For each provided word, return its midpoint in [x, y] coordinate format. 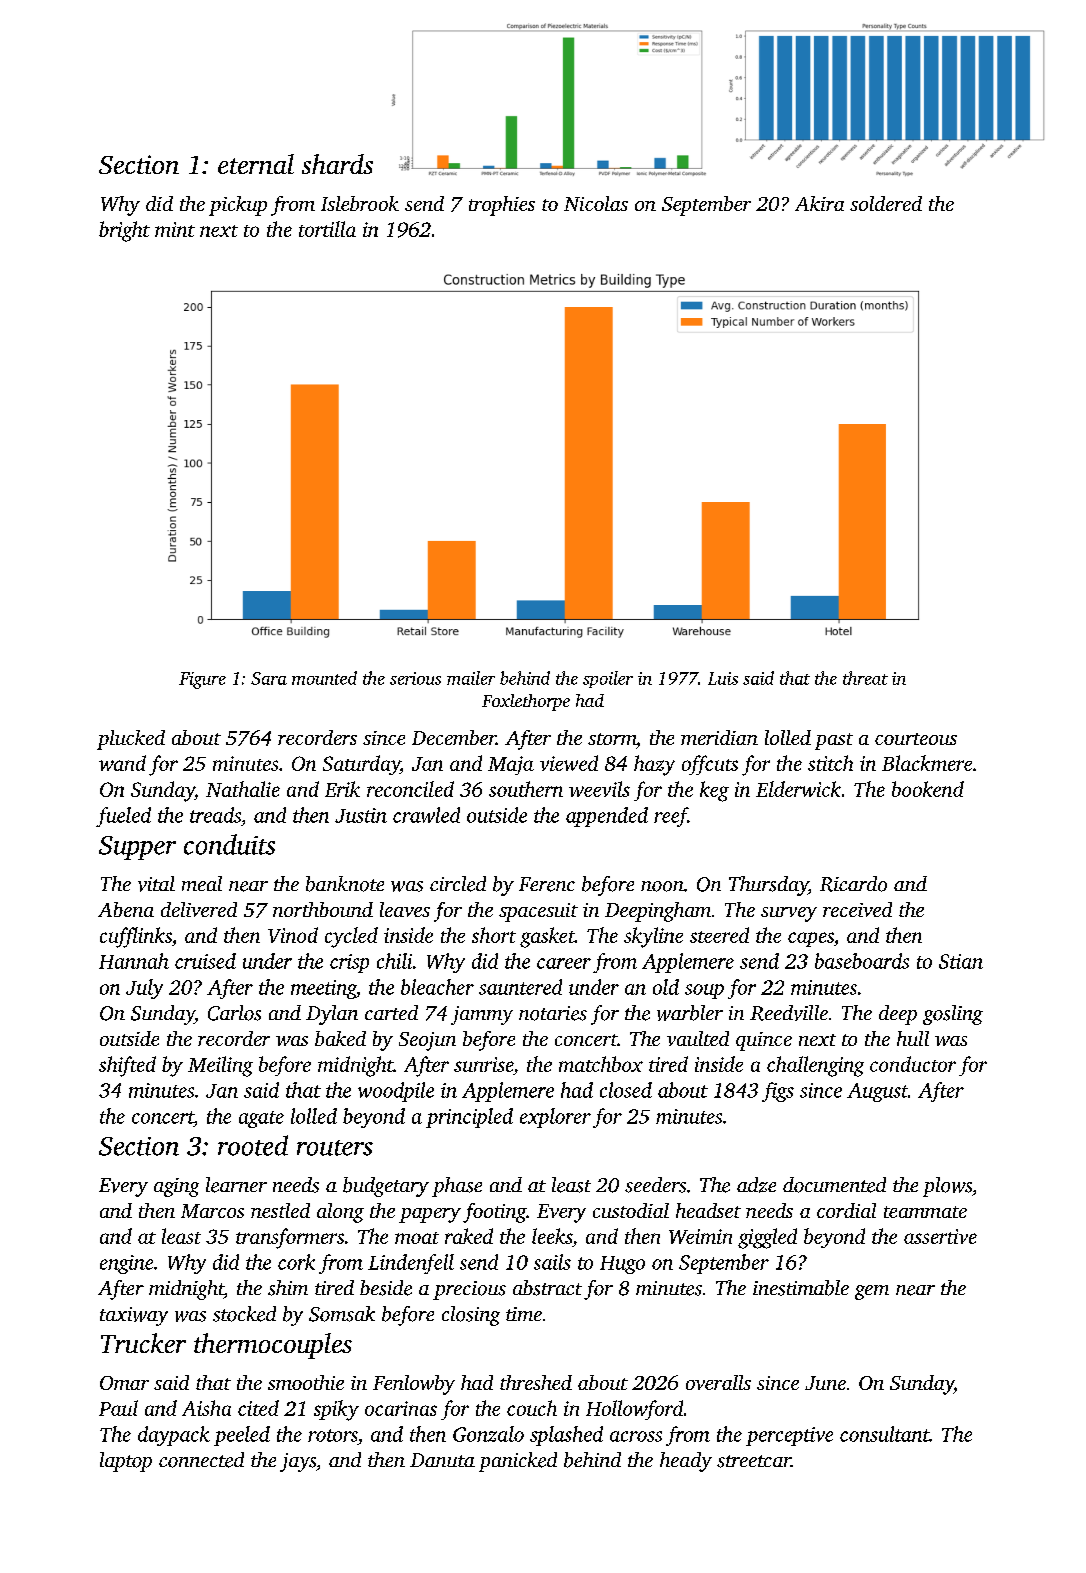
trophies [502, 206]
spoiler [608, 679]
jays [298, 1462]
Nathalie [243, 789]
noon [662, 886]
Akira [819, 203]
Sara [269, 678]
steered [719, 935]
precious [469, 1290]
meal [202, 883]
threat [865, 678]
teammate [925, 1212]
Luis [723, 678]
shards [337, 164]
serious [415, 678]
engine [126, 1264]
